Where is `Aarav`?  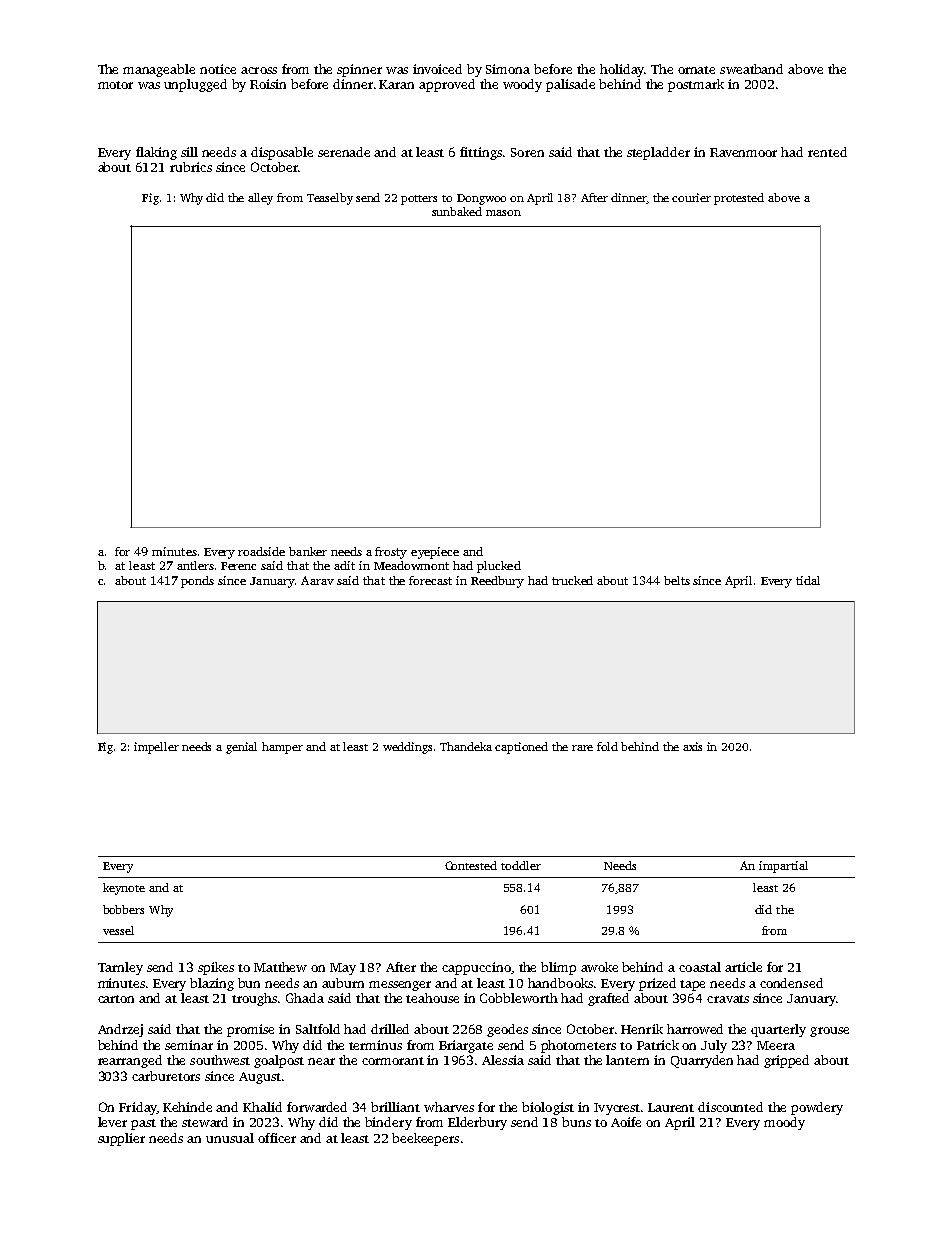
Aarav is located at coordinates (317, 580).
